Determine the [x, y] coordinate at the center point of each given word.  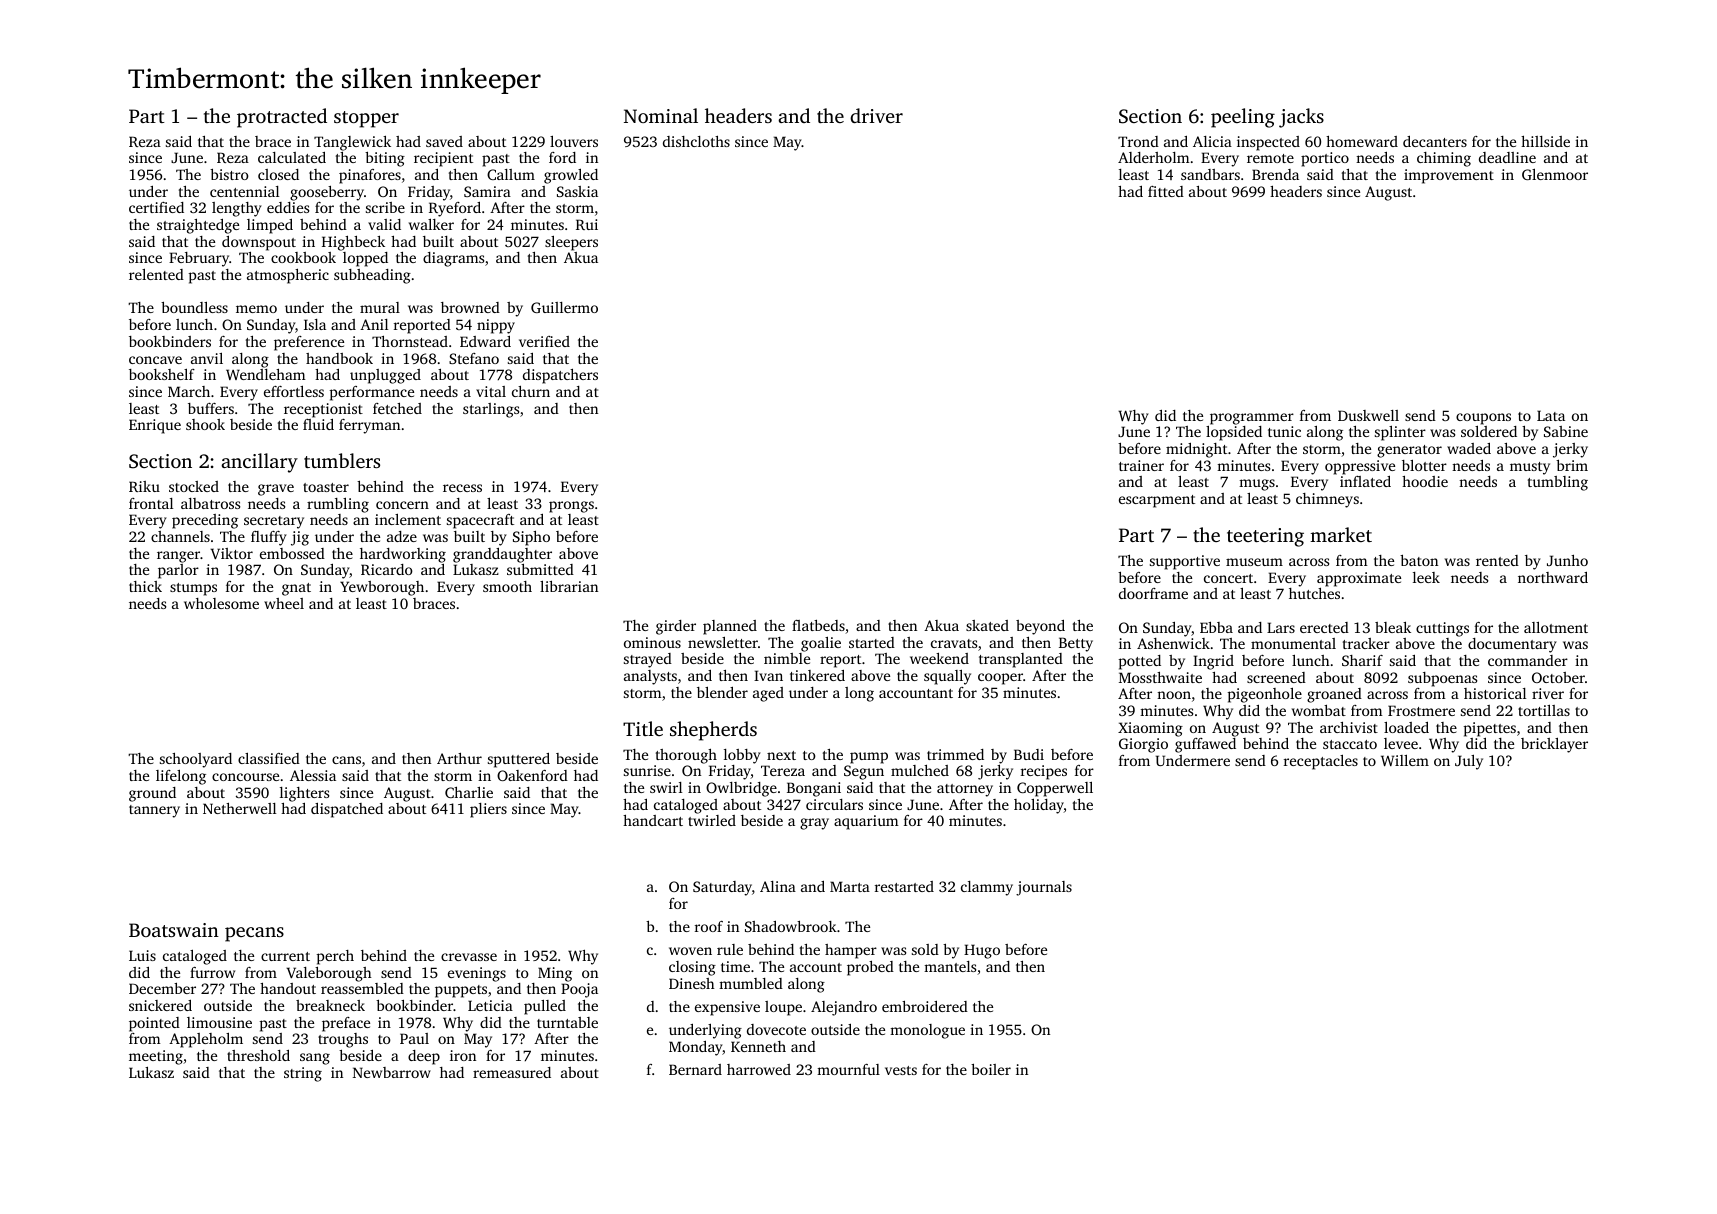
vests [901, 1070]
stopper [366, 119]
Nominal [661, 115]
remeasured [512, 1072]
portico [1325, 159]
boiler [991, 1069]
